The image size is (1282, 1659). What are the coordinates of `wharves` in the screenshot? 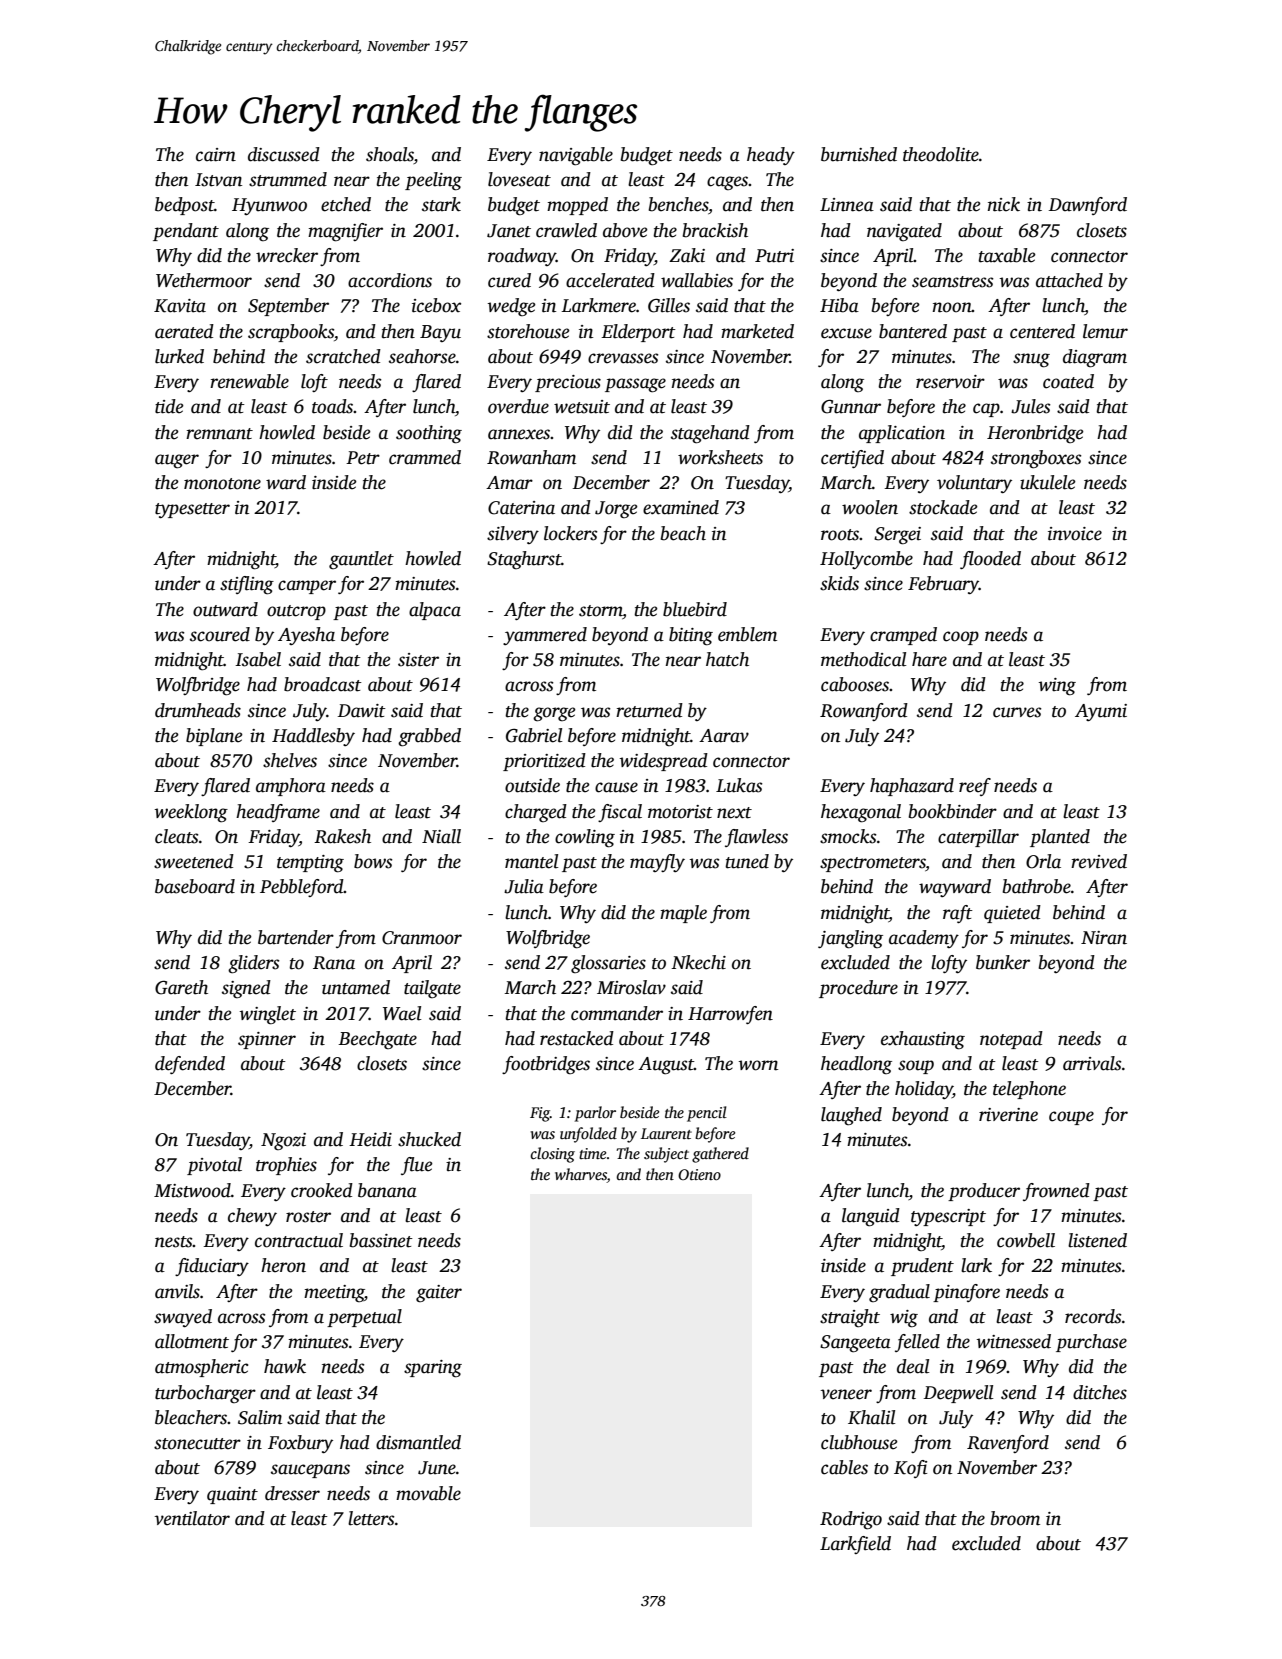 It's located at (581, 1175).
